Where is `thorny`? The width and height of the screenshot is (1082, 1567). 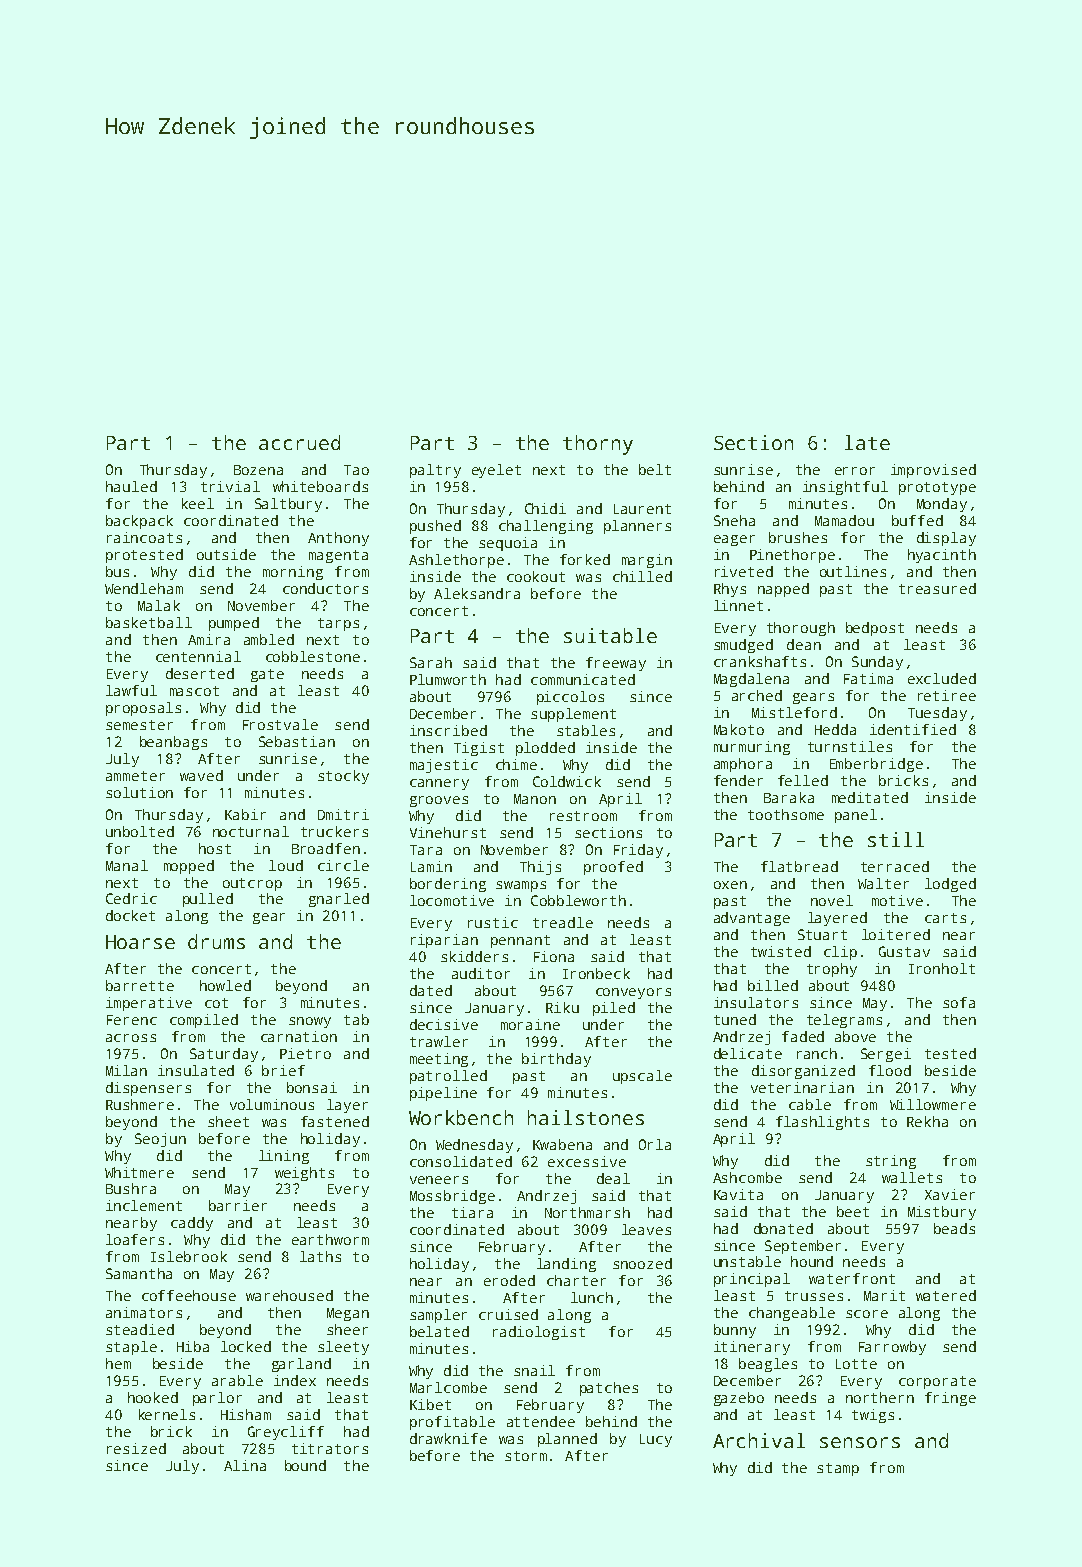
thorny is located at coordinates (598, 445).
